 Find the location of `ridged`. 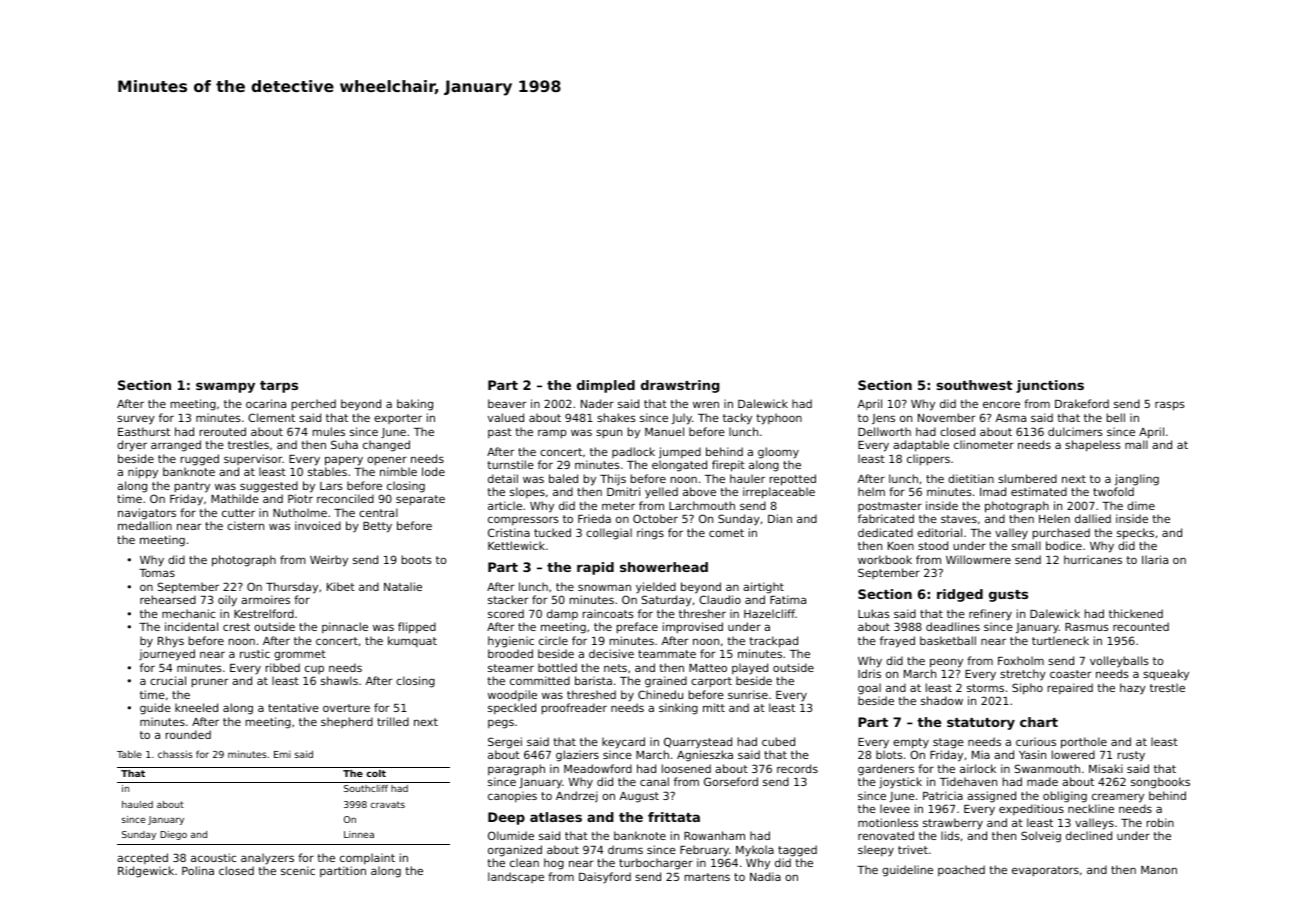

ridged is located at coordinates (960, 595).
